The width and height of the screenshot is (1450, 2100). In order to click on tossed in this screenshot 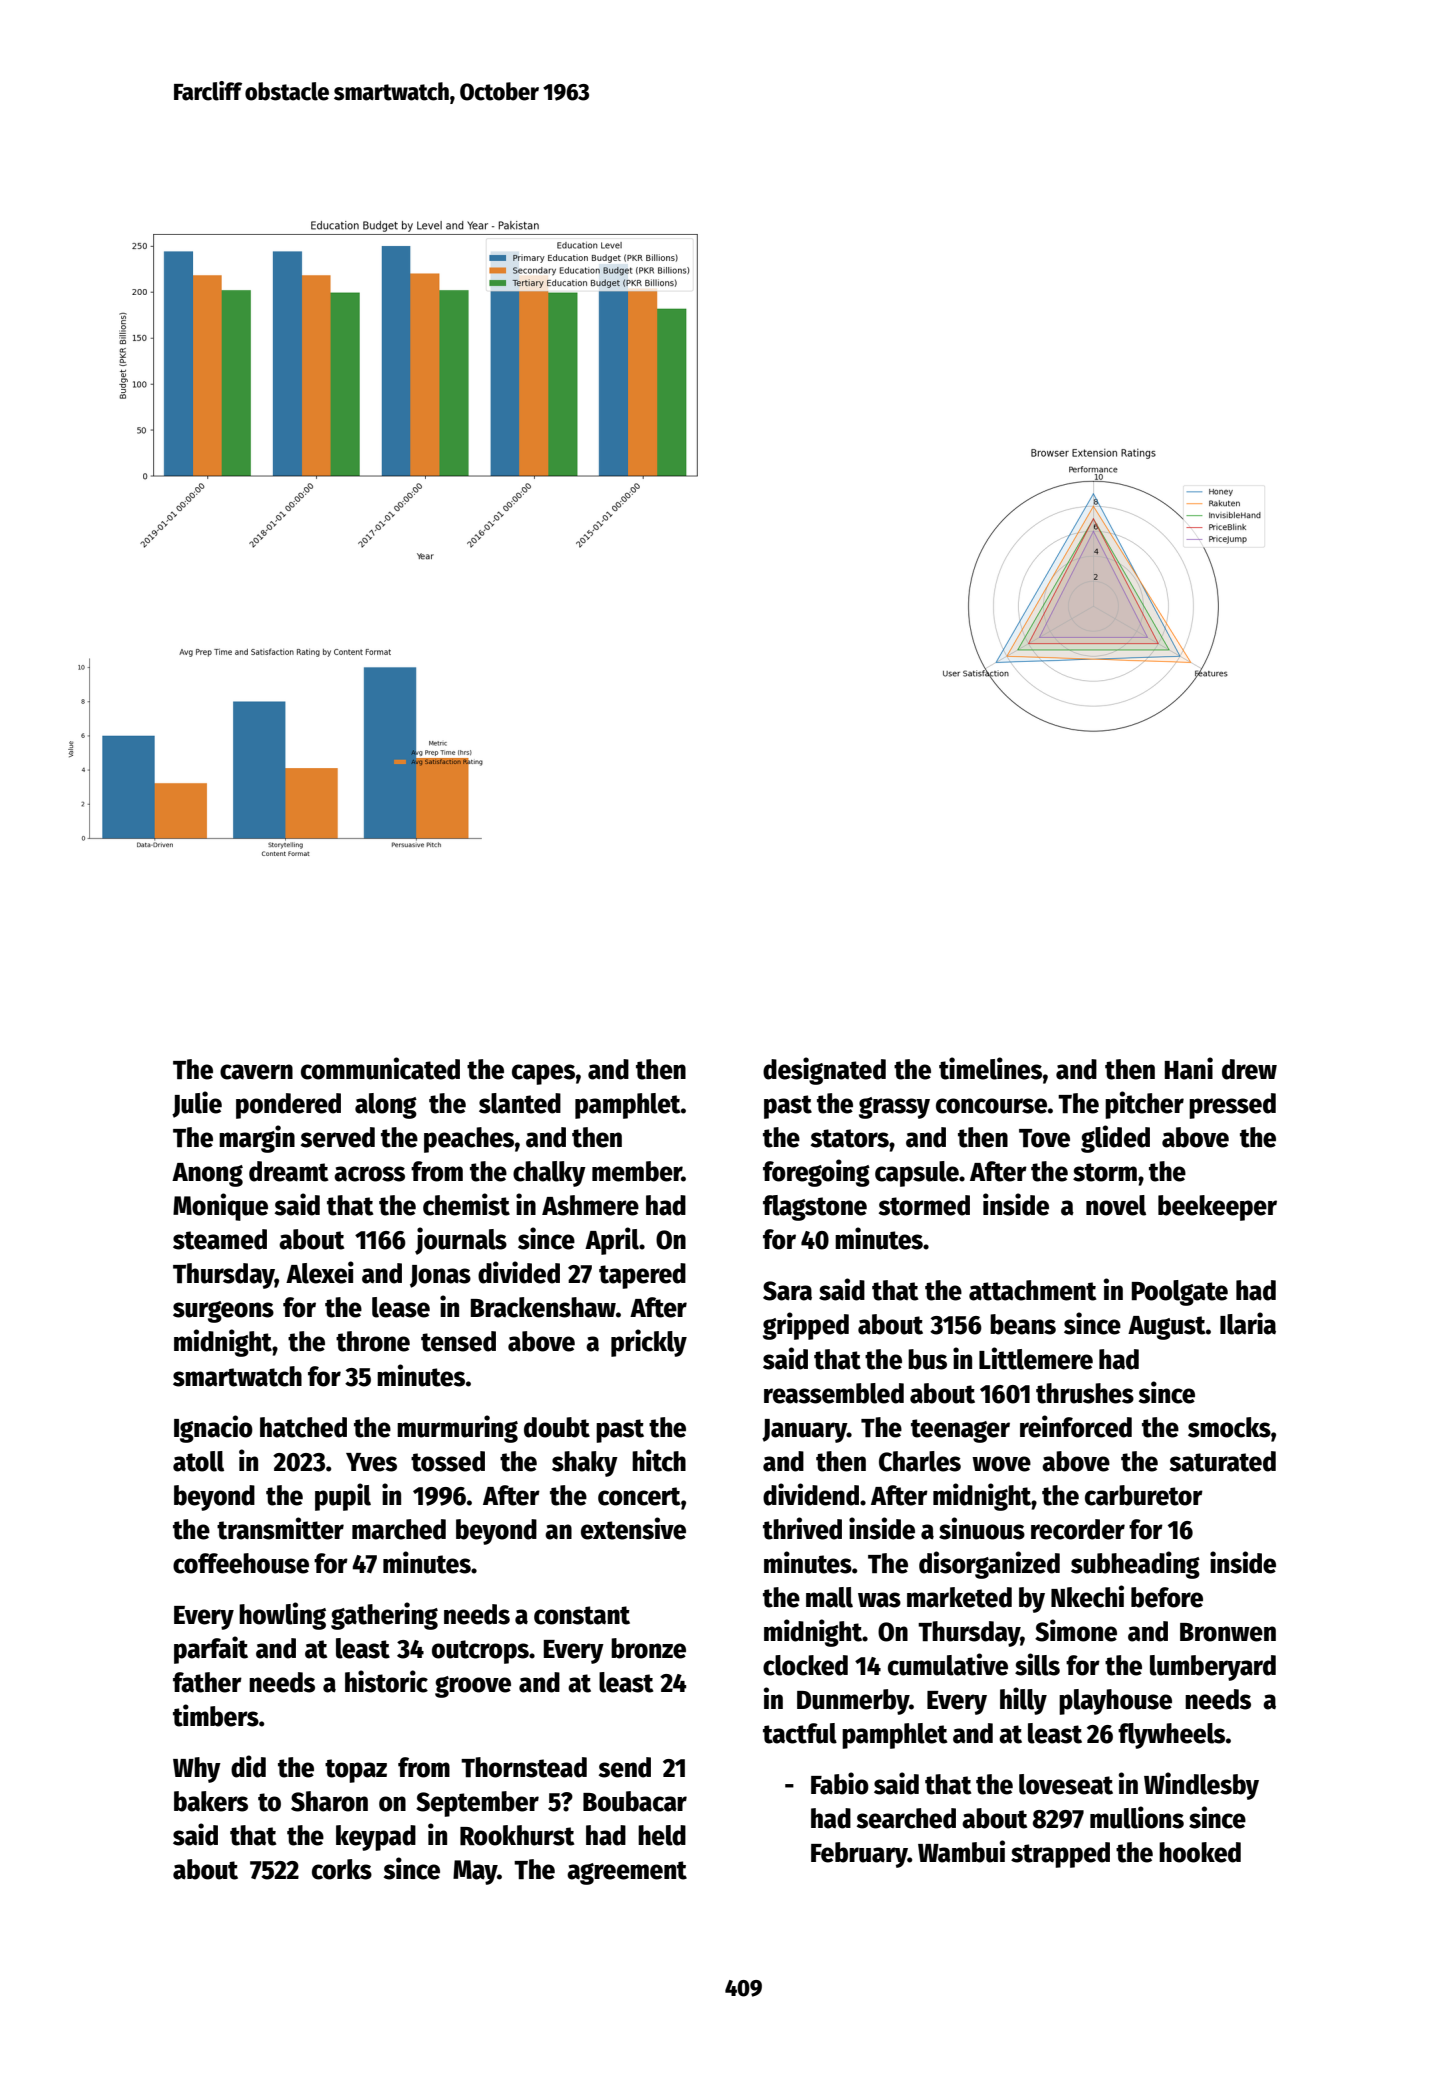, I will do `click(448, 1461)`.
